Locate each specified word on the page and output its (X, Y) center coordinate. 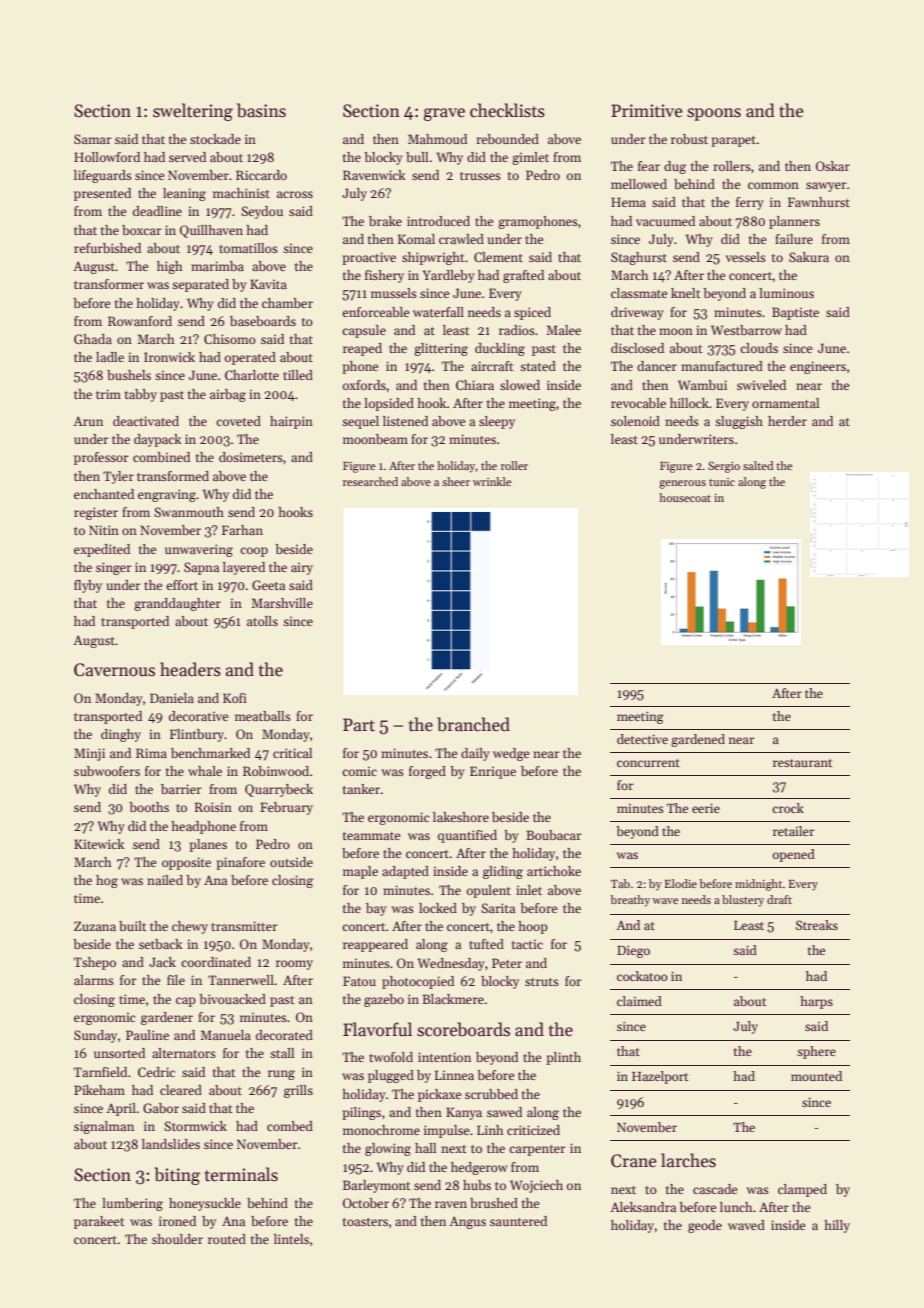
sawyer (826, 187)
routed (227, 1239)
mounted (816, 1076)
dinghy (121, 735)
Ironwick (169, 357)
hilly (837, 1226)
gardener (167, 1018)
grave (444, 114)
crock (788, 808)
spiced (532, 313)
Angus (467, 1222)
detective (642, 739)
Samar (93, 139)
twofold (391, 1057)
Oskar (833, 166)
